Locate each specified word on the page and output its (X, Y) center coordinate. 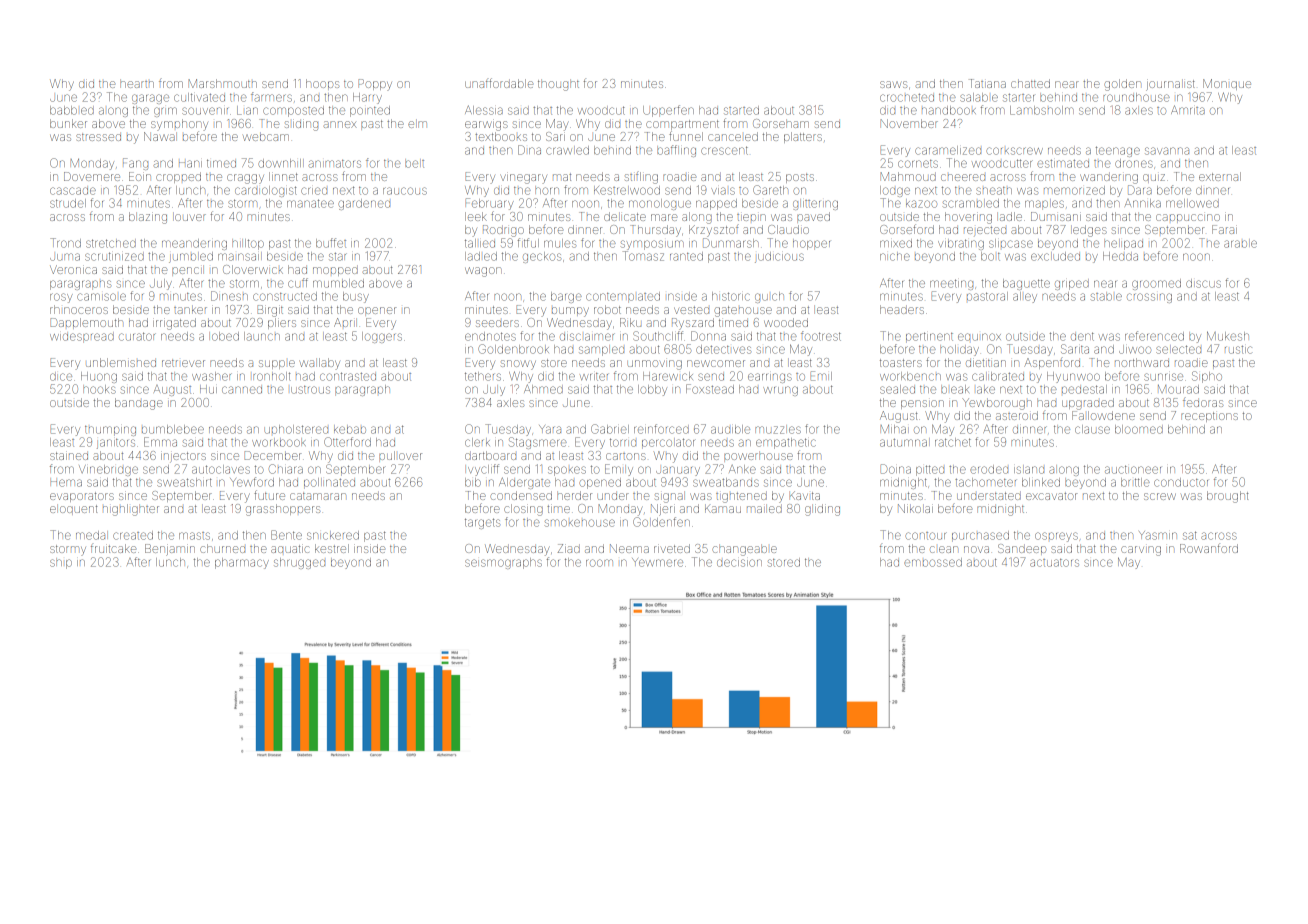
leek (476, 216)
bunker (68, 123)
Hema (66, 483)
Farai (1224, 229)
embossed (933, 562)
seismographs (503, 563)
